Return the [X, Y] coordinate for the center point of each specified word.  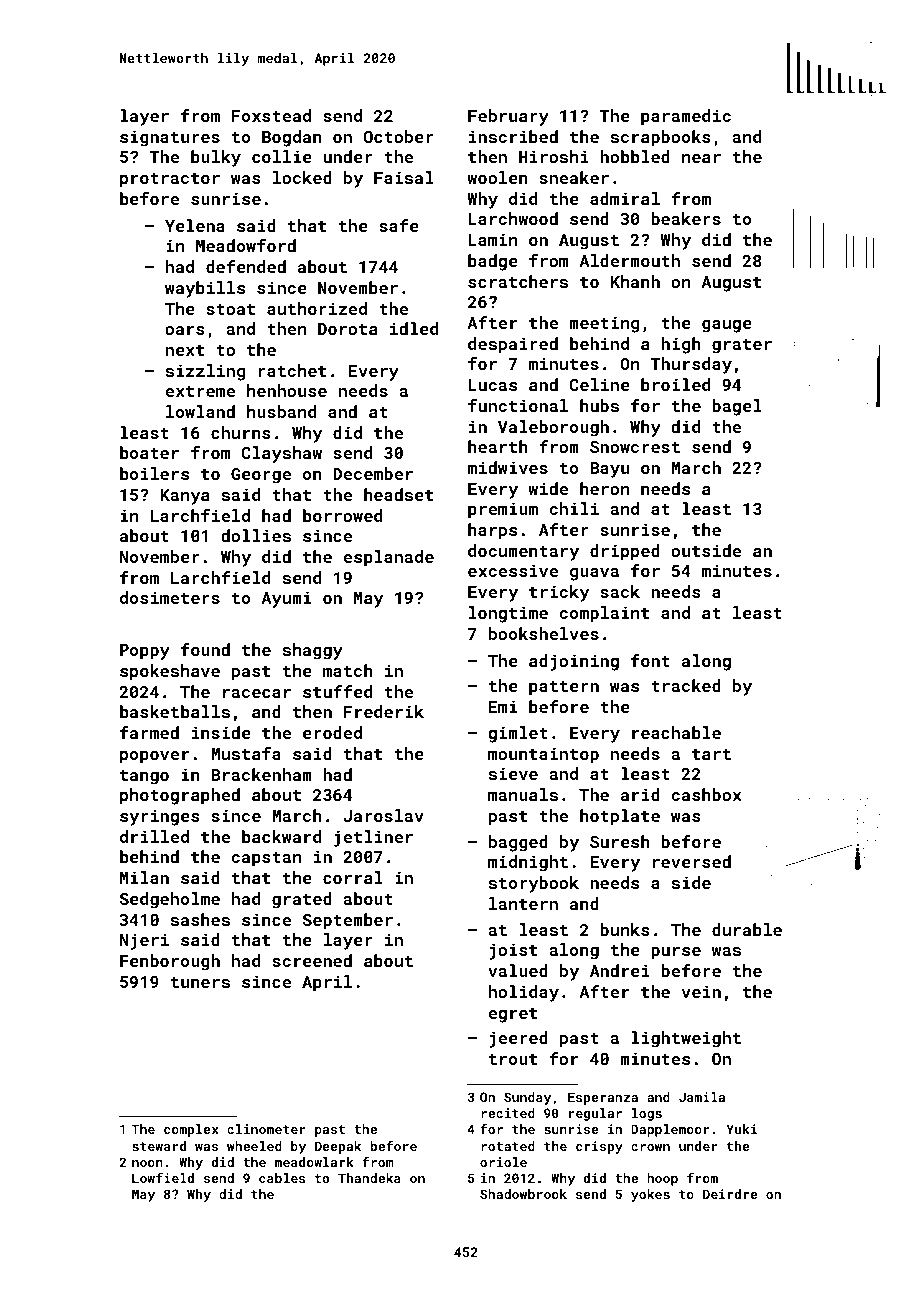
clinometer [266, 1129]
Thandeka [369, 1178]
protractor [170, 180]
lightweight [686, 1039]
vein [701, 991]
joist [513, 951]
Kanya [184, 497]
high [681, 345]
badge [493, 262]
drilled [154, 836]
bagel [737, 407]
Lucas [492, 385]
